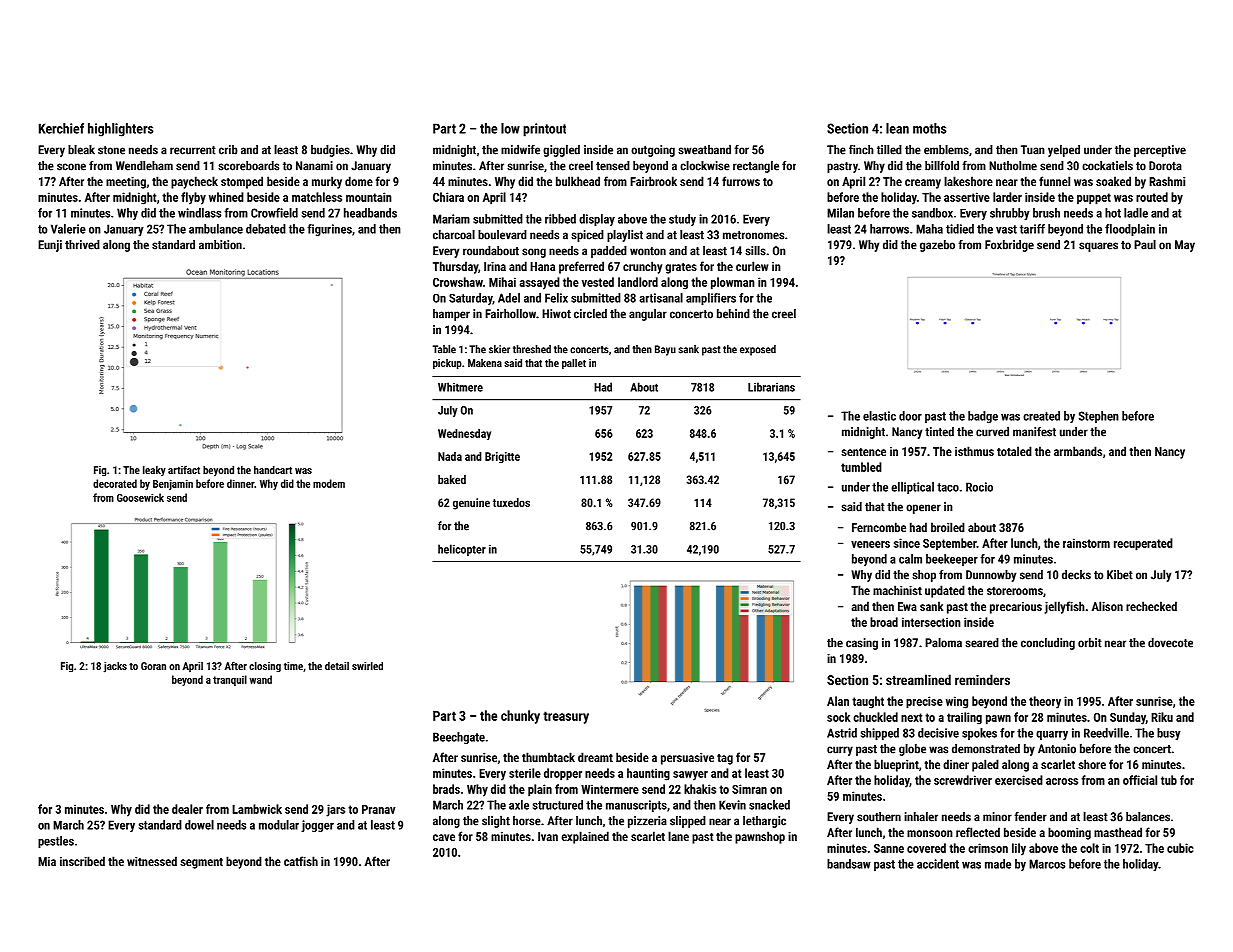  Describe the element at coordinates (61, 128) in the page. I see `Kerchief` at that location.
